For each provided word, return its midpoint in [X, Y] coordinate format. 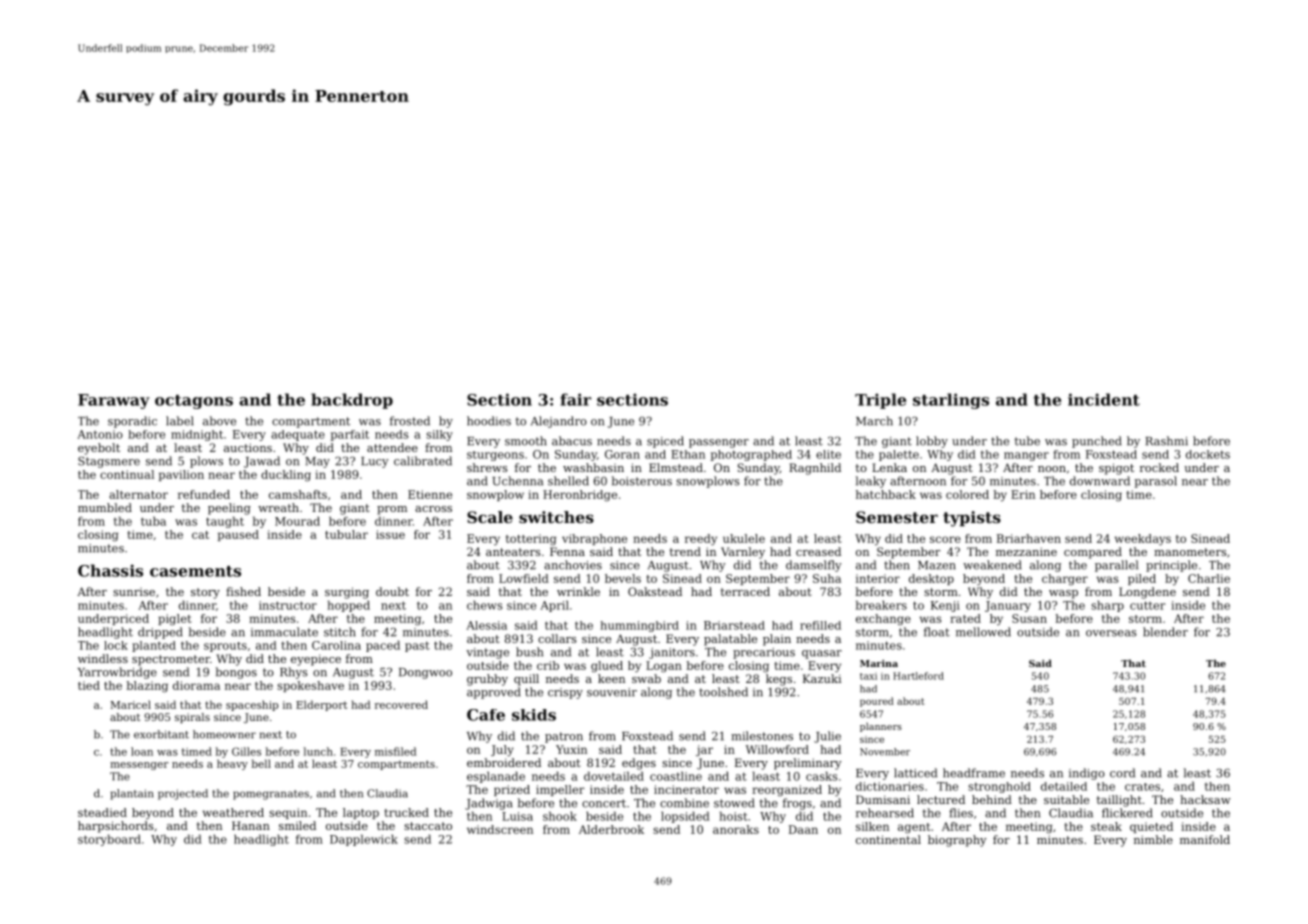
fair [575, 399]
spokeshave [310, 686]
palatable [730, 640]
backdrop [352, 401]
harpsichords [116, 827]
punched [1097, 442]
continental [888, 839]
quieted [1151, 827]
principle [1171, 566]
